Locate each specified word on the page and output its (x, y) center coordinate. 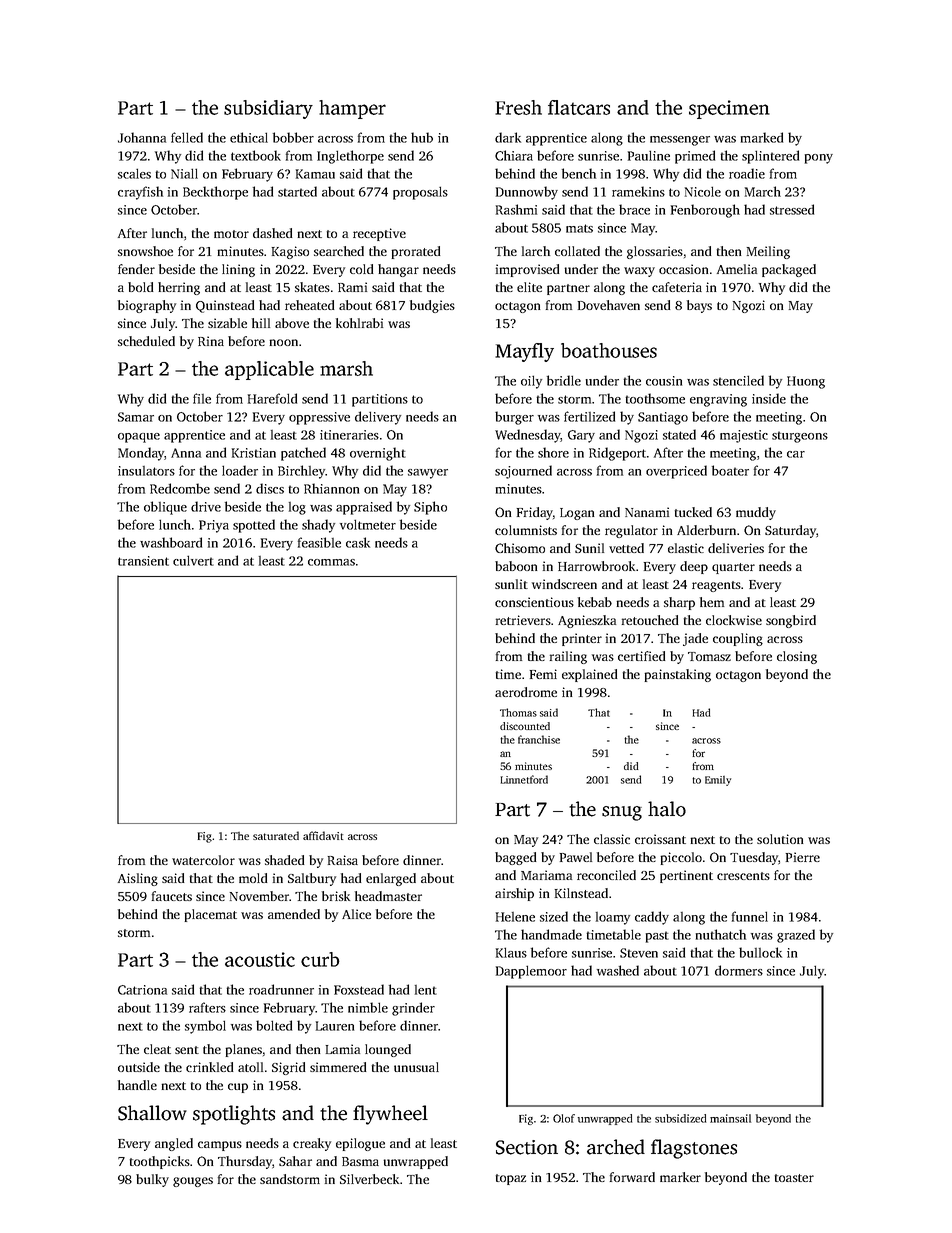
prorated (416, 252)
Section (527, 1147)
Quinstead (225, 306)
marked (762, 137)
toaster (794, 1178)
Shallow (152, 1113)
